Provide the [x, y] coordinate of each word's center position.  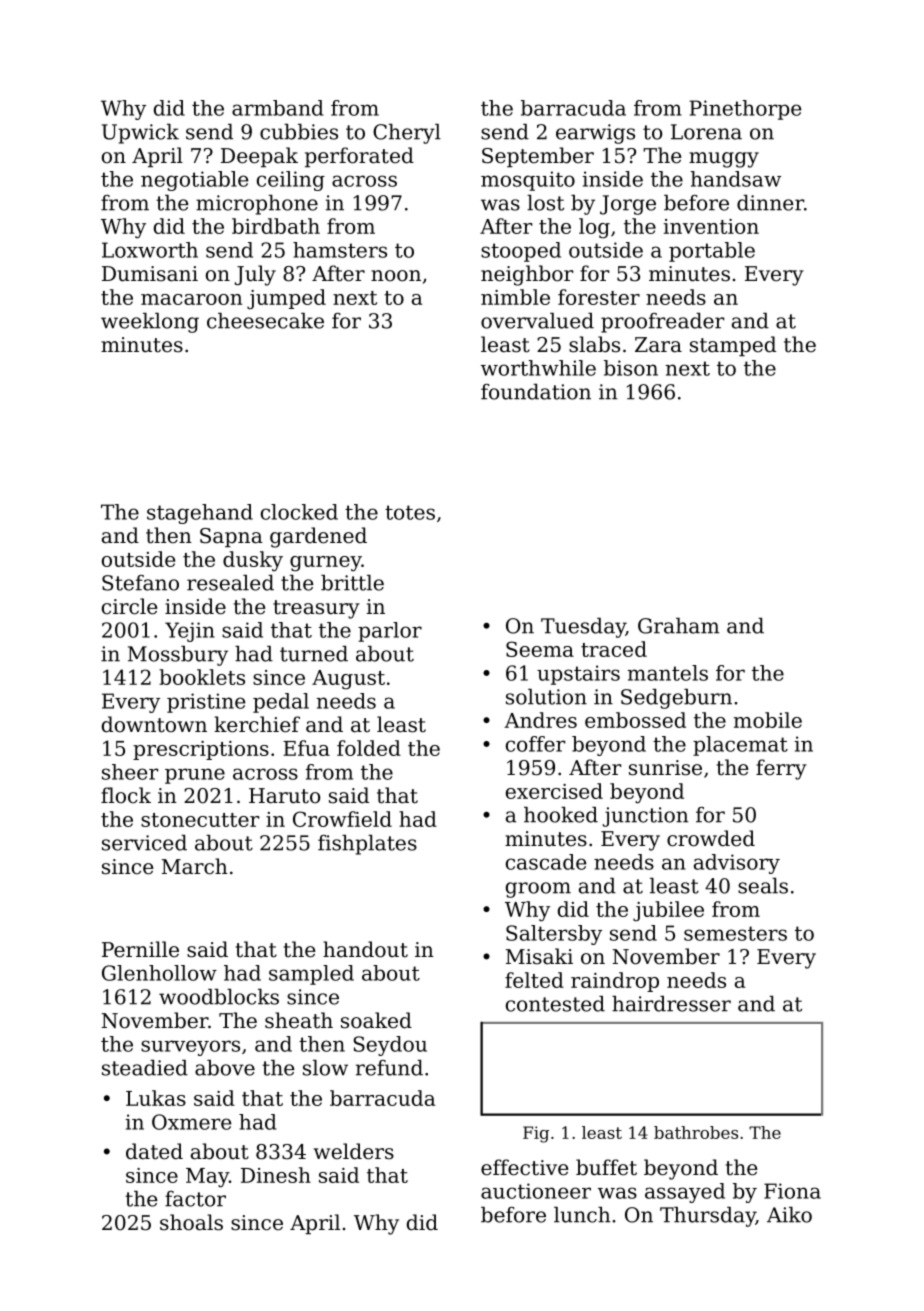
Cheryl [407, 134]
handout [365, 949]
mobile [768, 720]
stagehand [200, 514]
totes [410, 512]
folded [369, 748]
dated [154, 1151]
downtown [154, 724]
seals [763, 886]
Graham [678, 626]
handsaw [735, 179]
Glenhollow [159, 973]
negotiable [194, 181]
